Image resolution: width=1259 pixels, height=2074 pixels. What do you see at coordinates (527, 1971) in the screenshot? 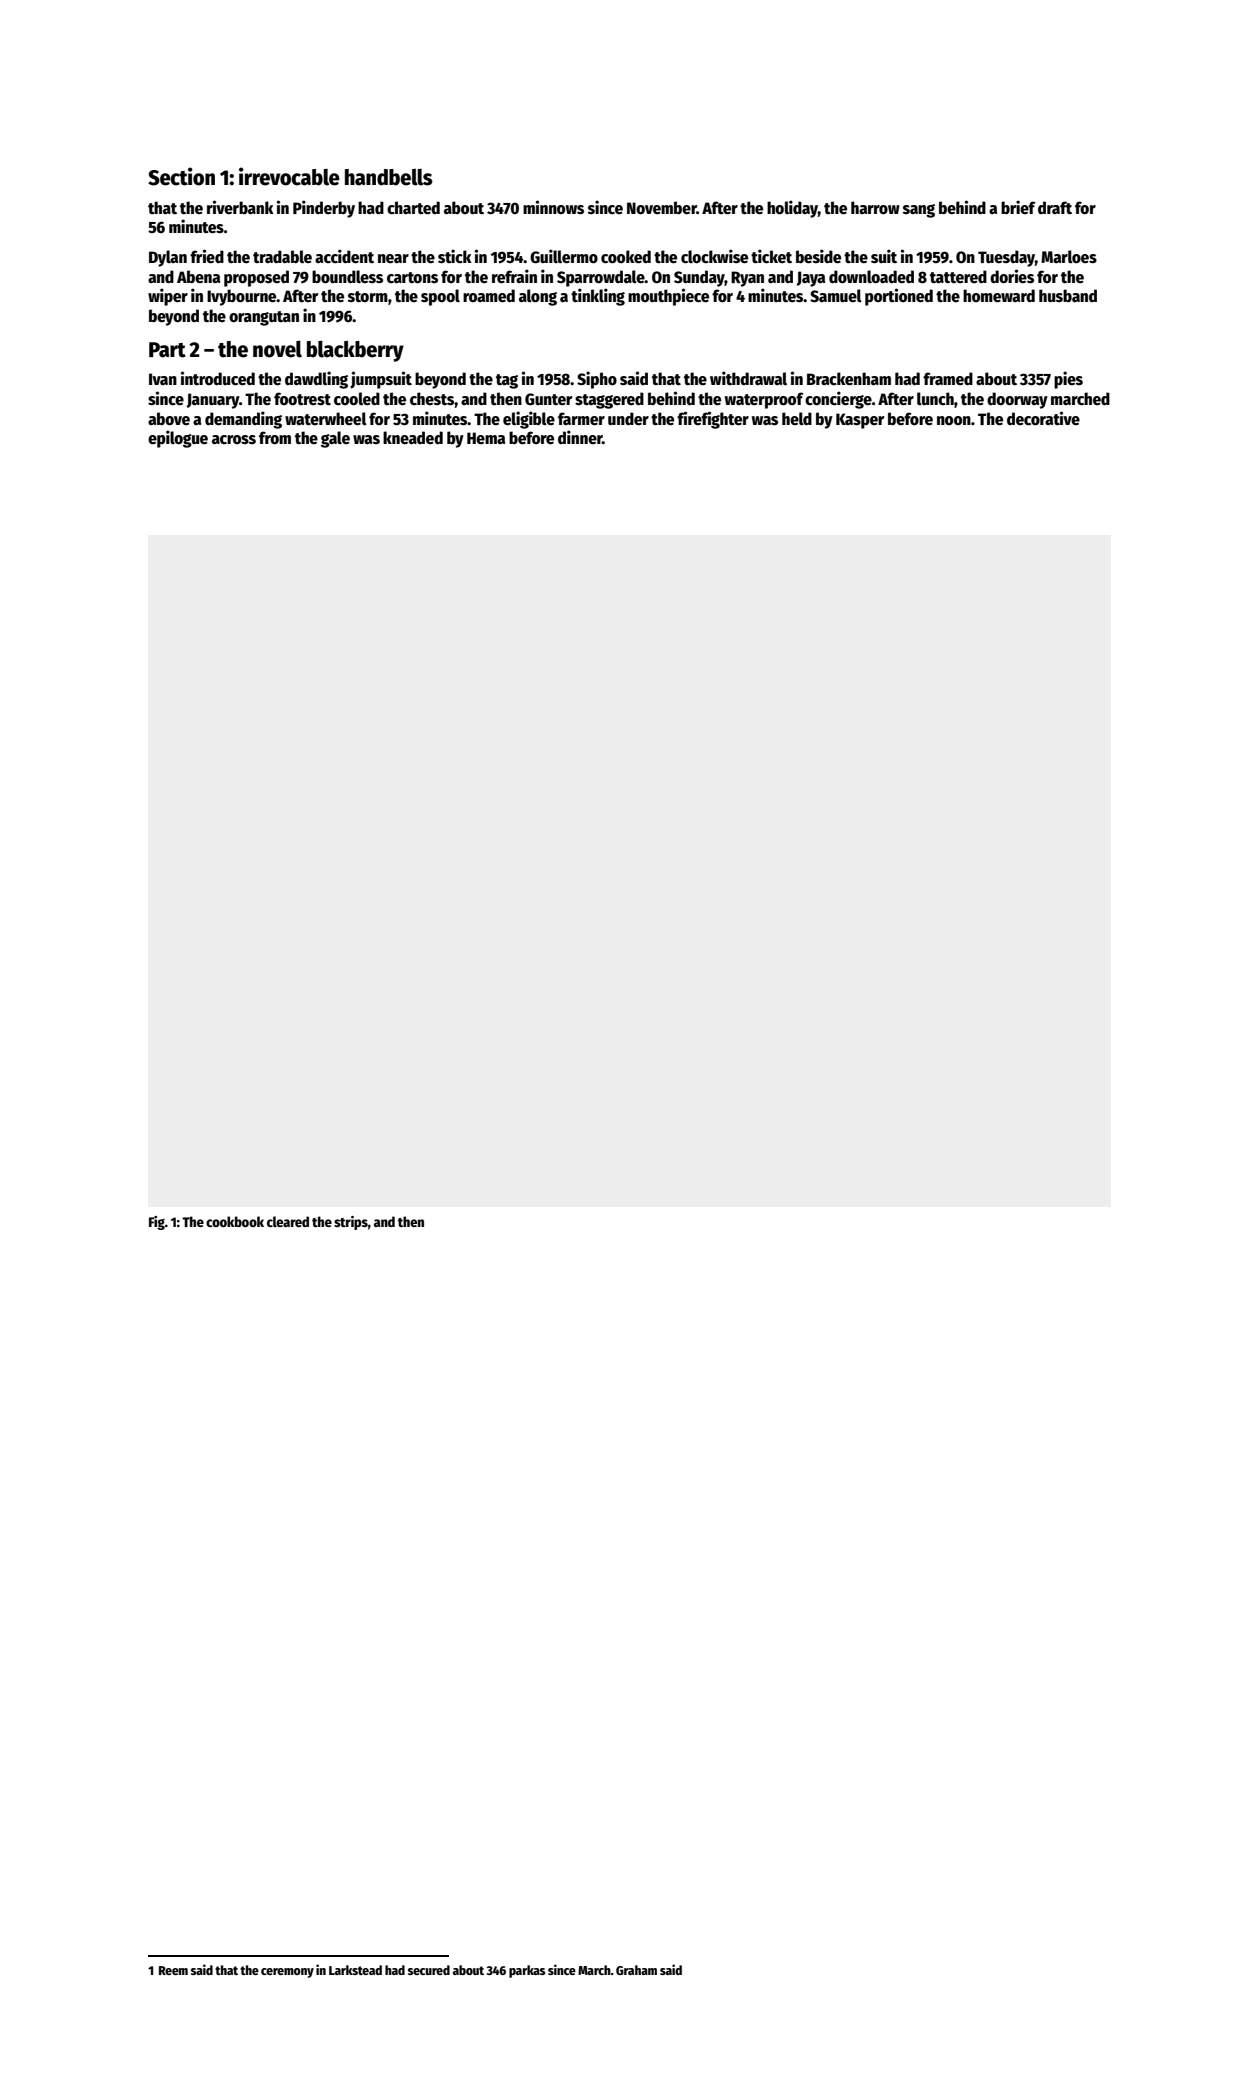
I see `parkas` at bounding box center [527, 1971].
